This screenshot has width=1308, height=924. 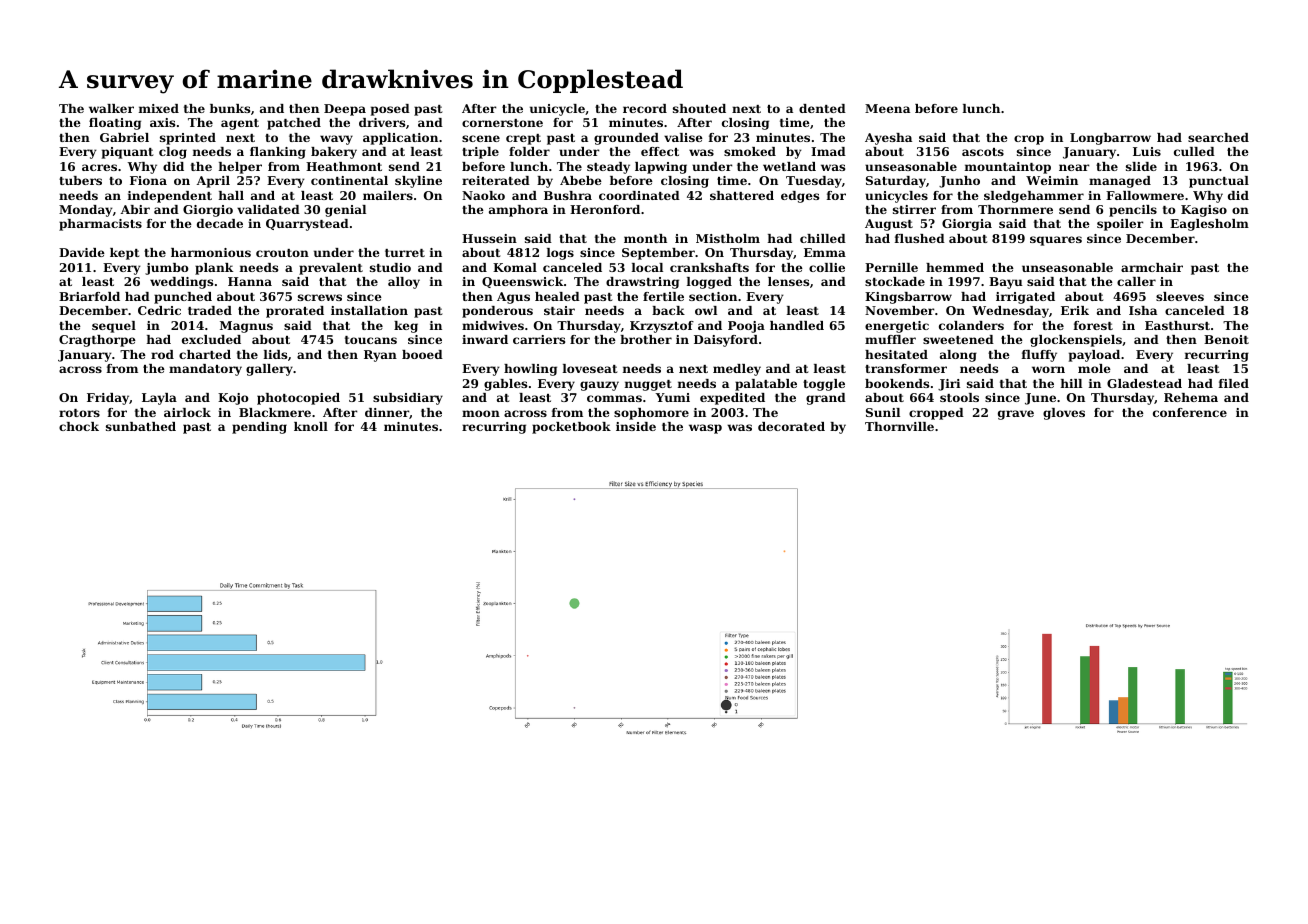 I want to click on flushed, so click(x=920, y=238).
